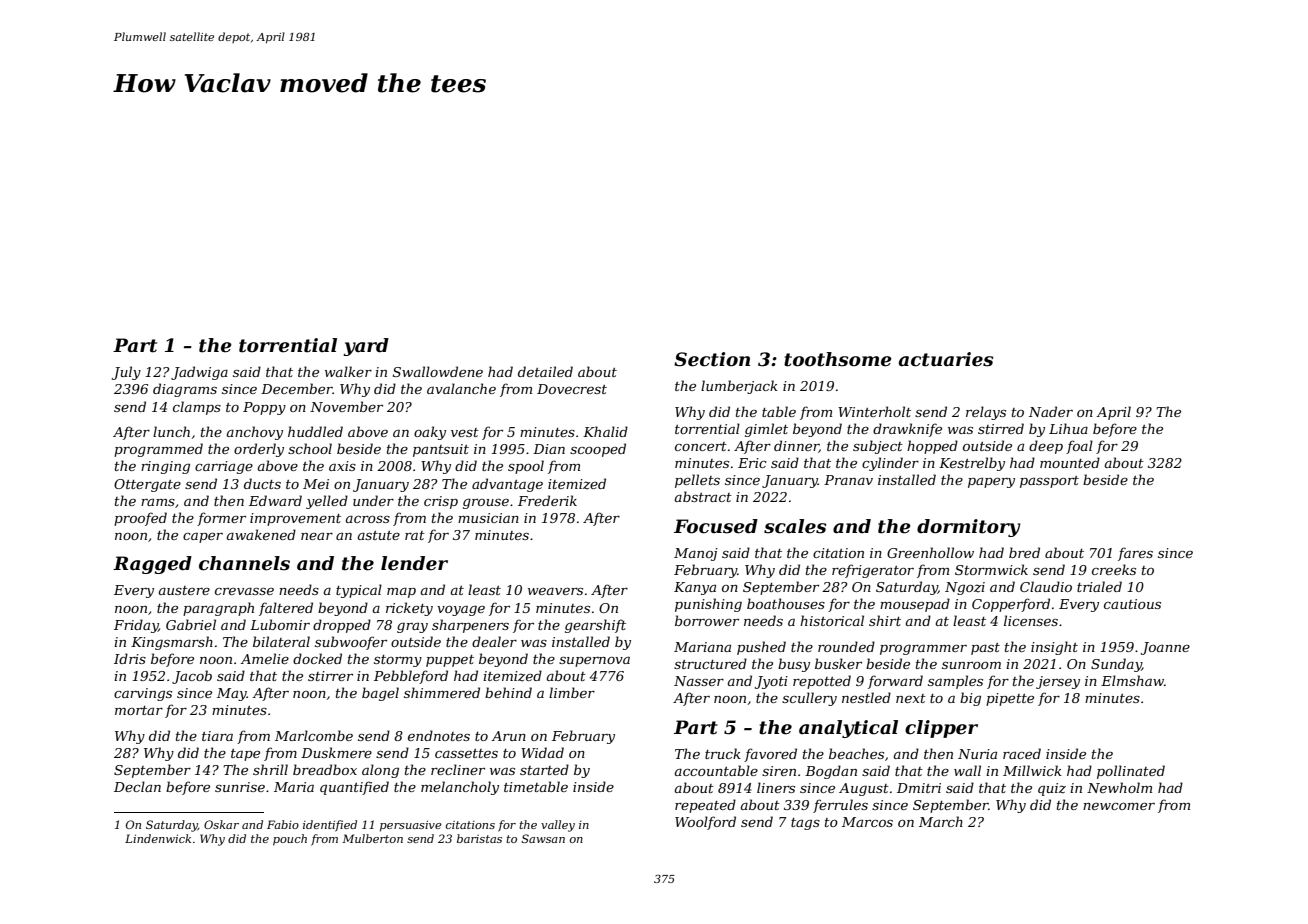 This screenshot has height=924, width=1308. What do you see at coordinates (1024, 552) in the screenshot?
I see `bred` at bounding box center [1024, 552].
